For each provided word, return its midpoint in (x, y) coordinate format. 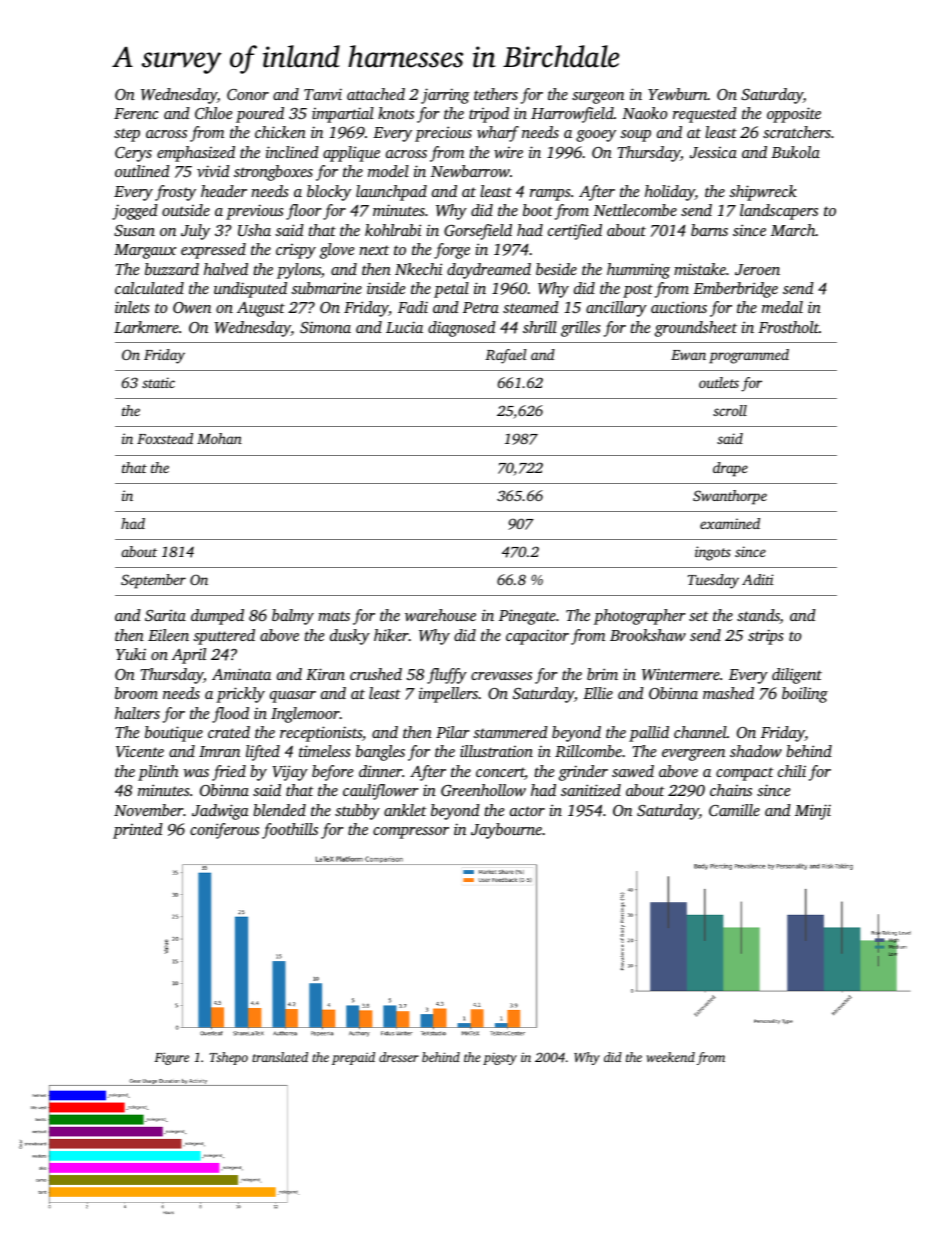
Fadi (413, 307)
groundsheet (696, 329)
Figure (171, 1058)
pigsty (500, 1059)
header (224, 191)
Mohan (219, 438)
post (638, 291)
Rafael (506, 356)
